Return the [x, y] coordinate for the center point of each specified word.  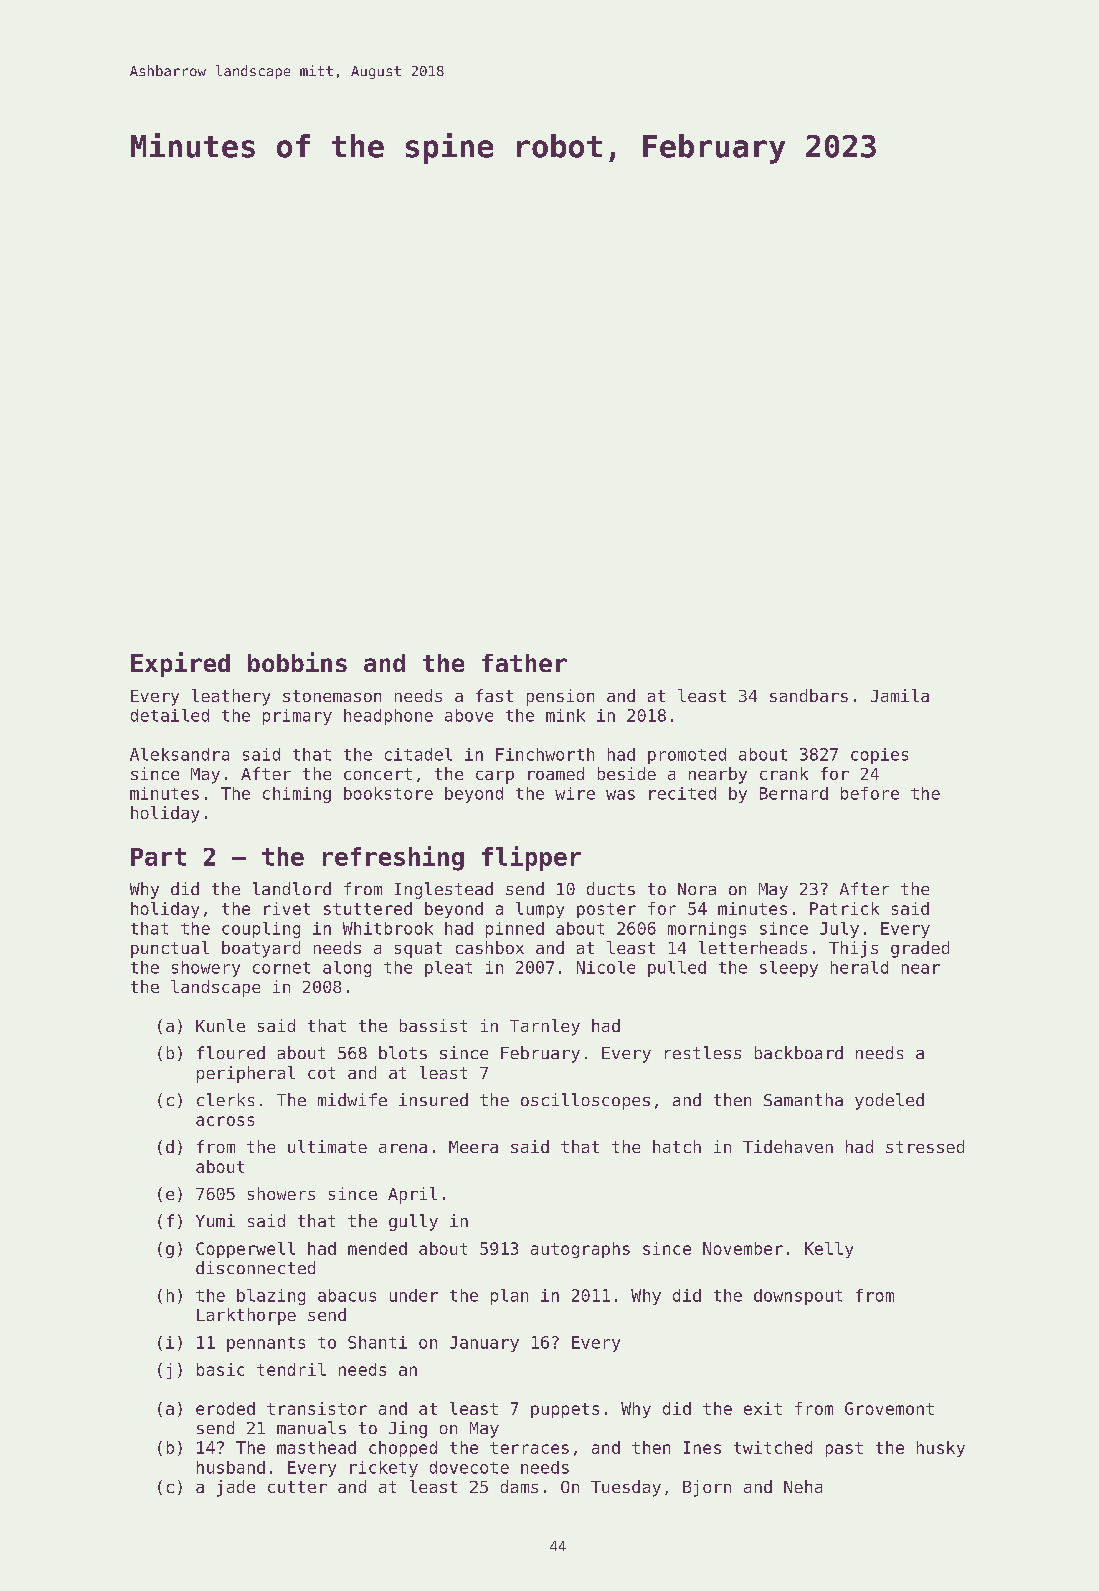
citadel [418, 754]
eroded [225, 1408]
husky [941, 1449]
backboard [799, 1052]
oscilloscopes [585, 1101]
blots [403, 1052]
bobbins [297, 662]
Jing [408, 1429]
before [870, 793]
